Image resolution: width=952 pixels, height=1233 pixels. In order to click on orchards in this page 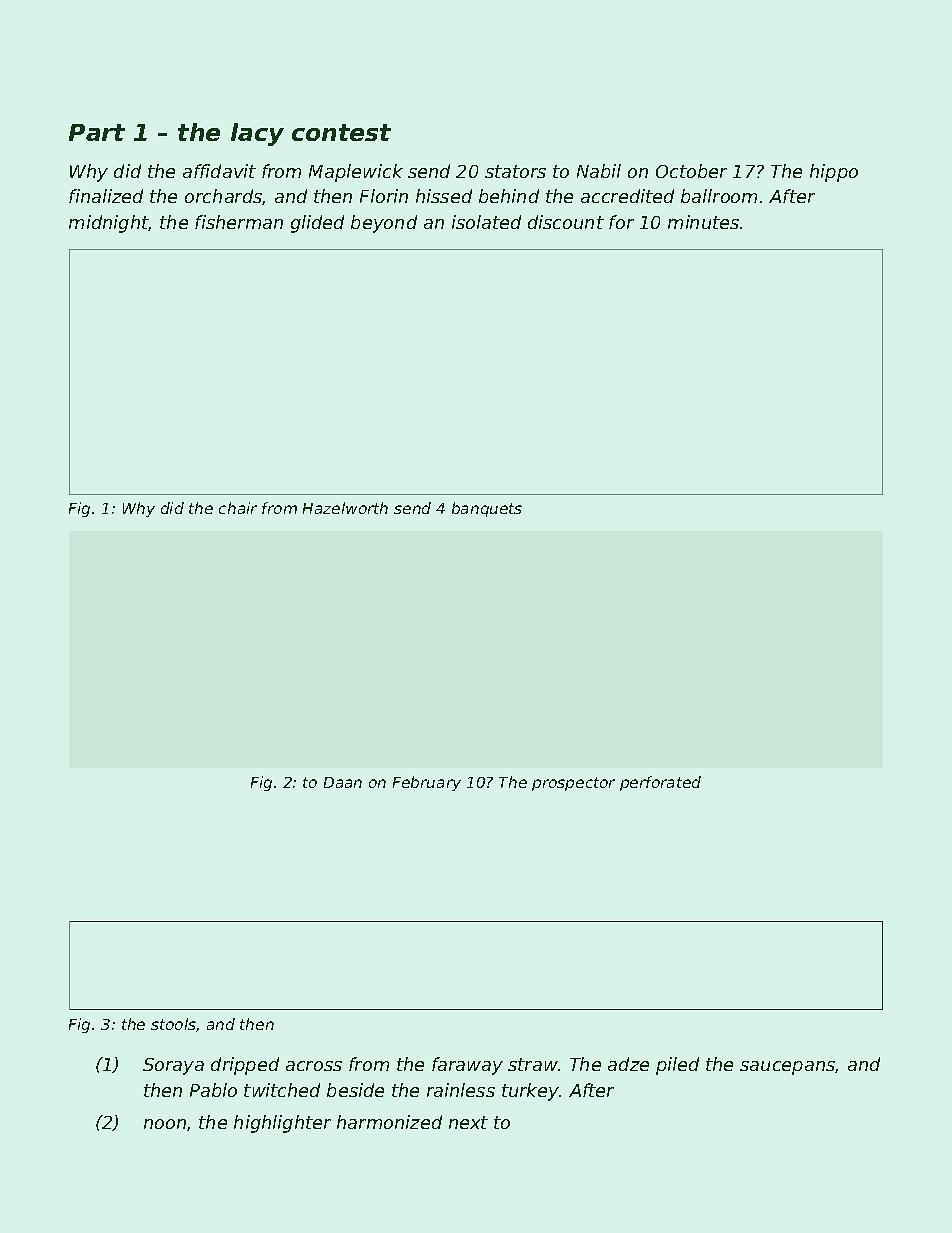, I will do `click(224, 197)`.
